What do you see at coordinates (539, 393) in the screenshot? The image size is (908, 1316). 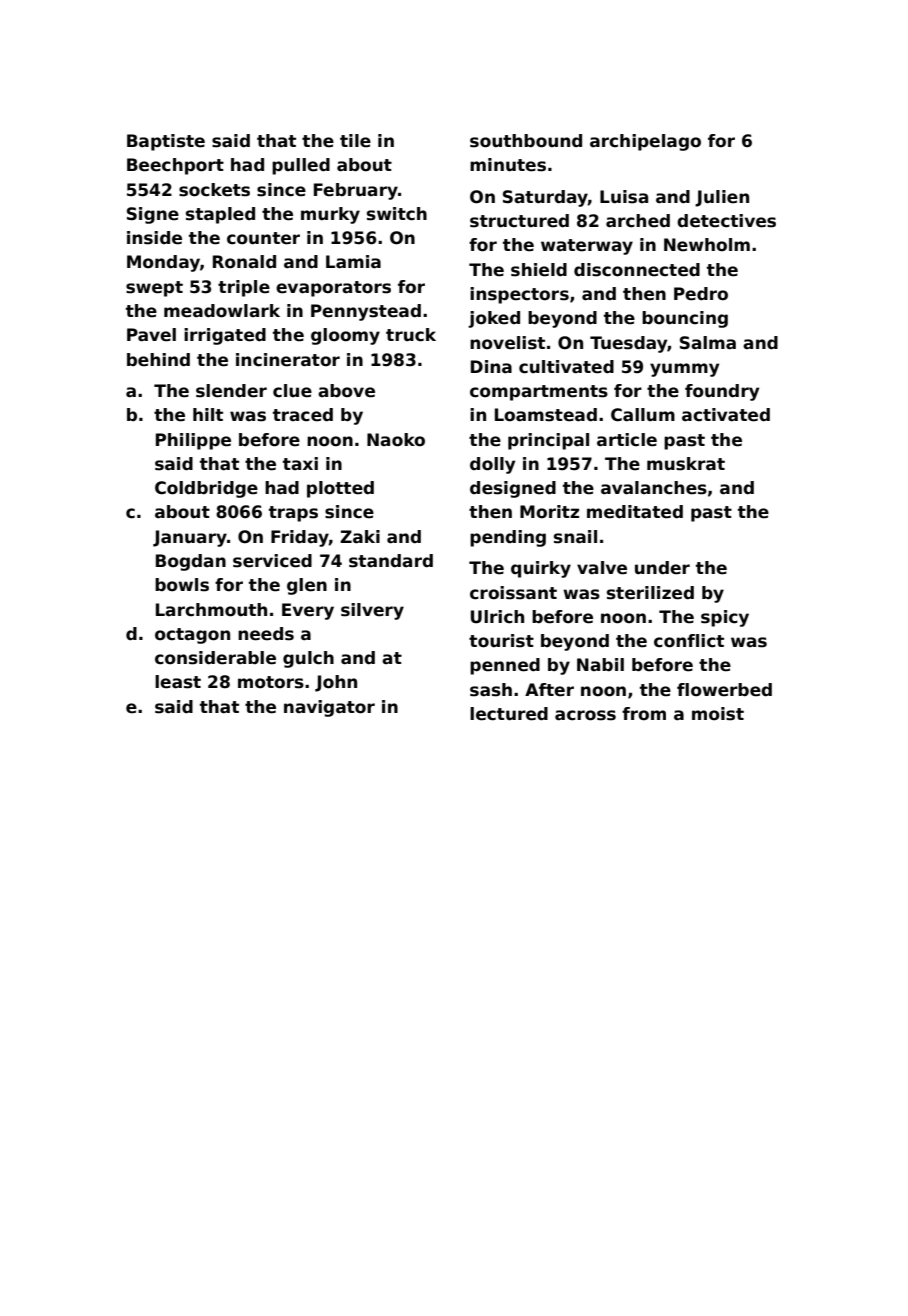 I see `compartments` at bounding box center [539, 393].
